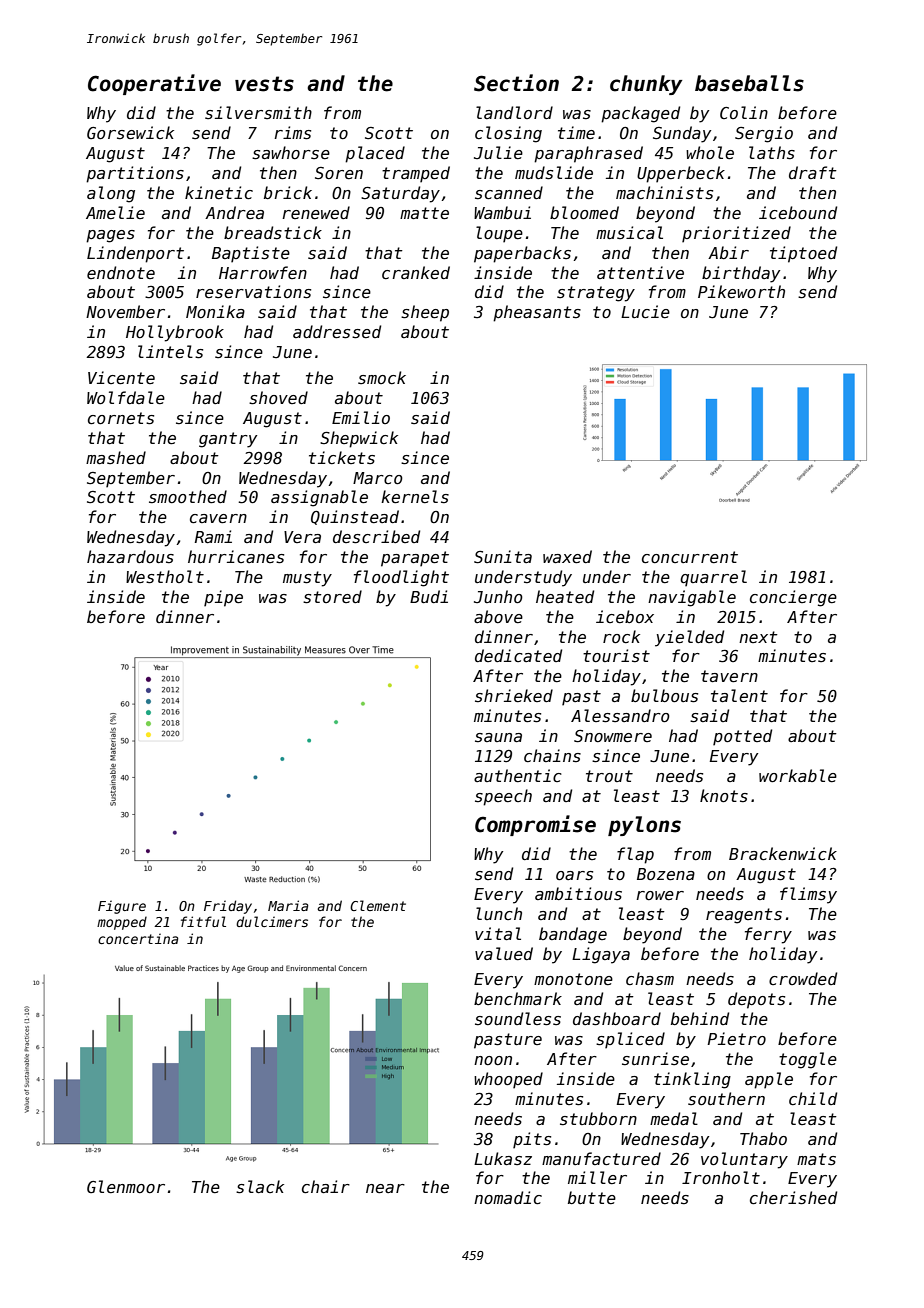 The height and width of the image is (1308, 924). What do you see at coordinates (429, 596) in the image?
I see `Budi` at bounding box center [429, 596].
